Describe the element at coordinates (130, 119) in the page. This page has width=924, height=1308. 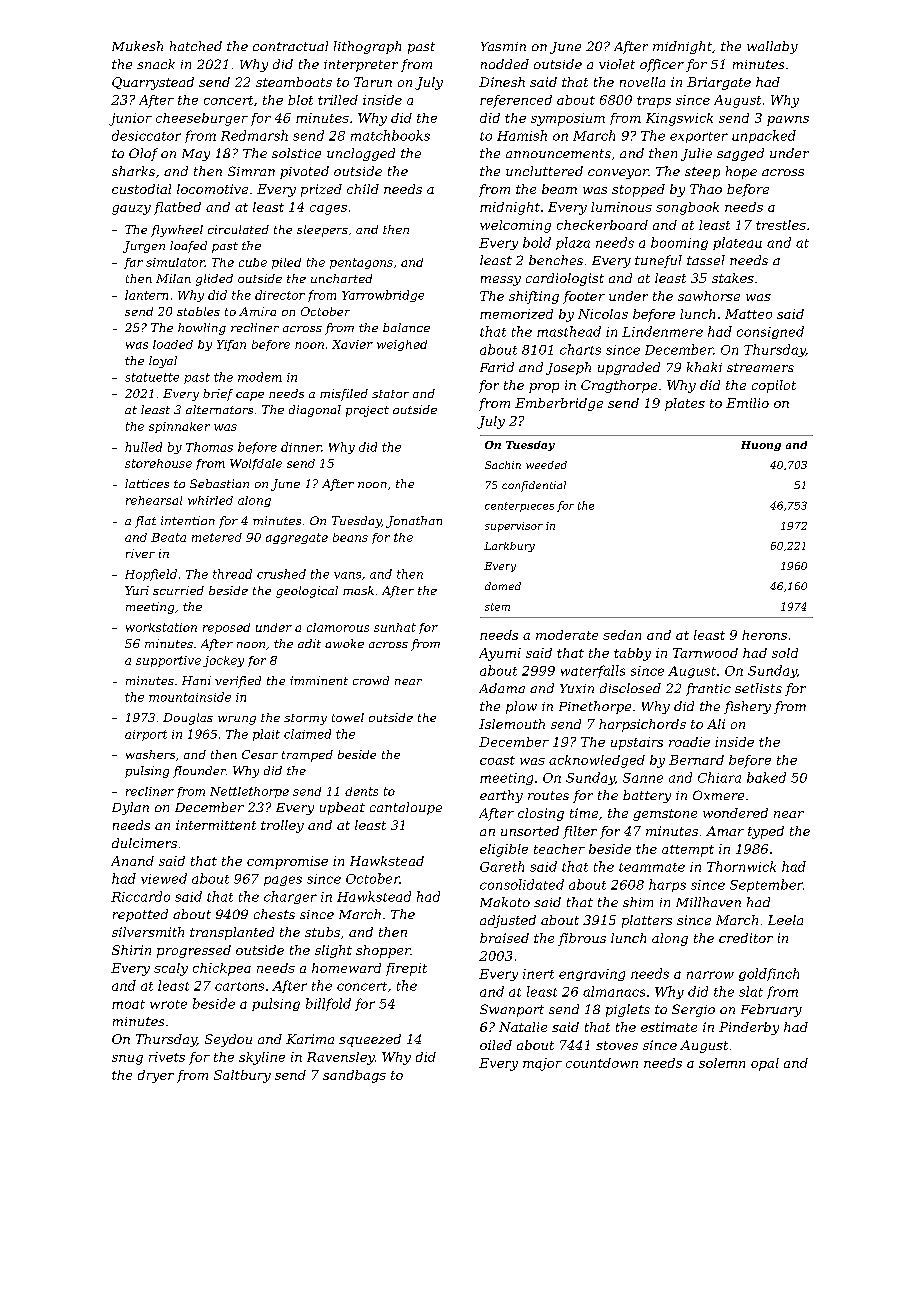
I see `junior` at that location.
